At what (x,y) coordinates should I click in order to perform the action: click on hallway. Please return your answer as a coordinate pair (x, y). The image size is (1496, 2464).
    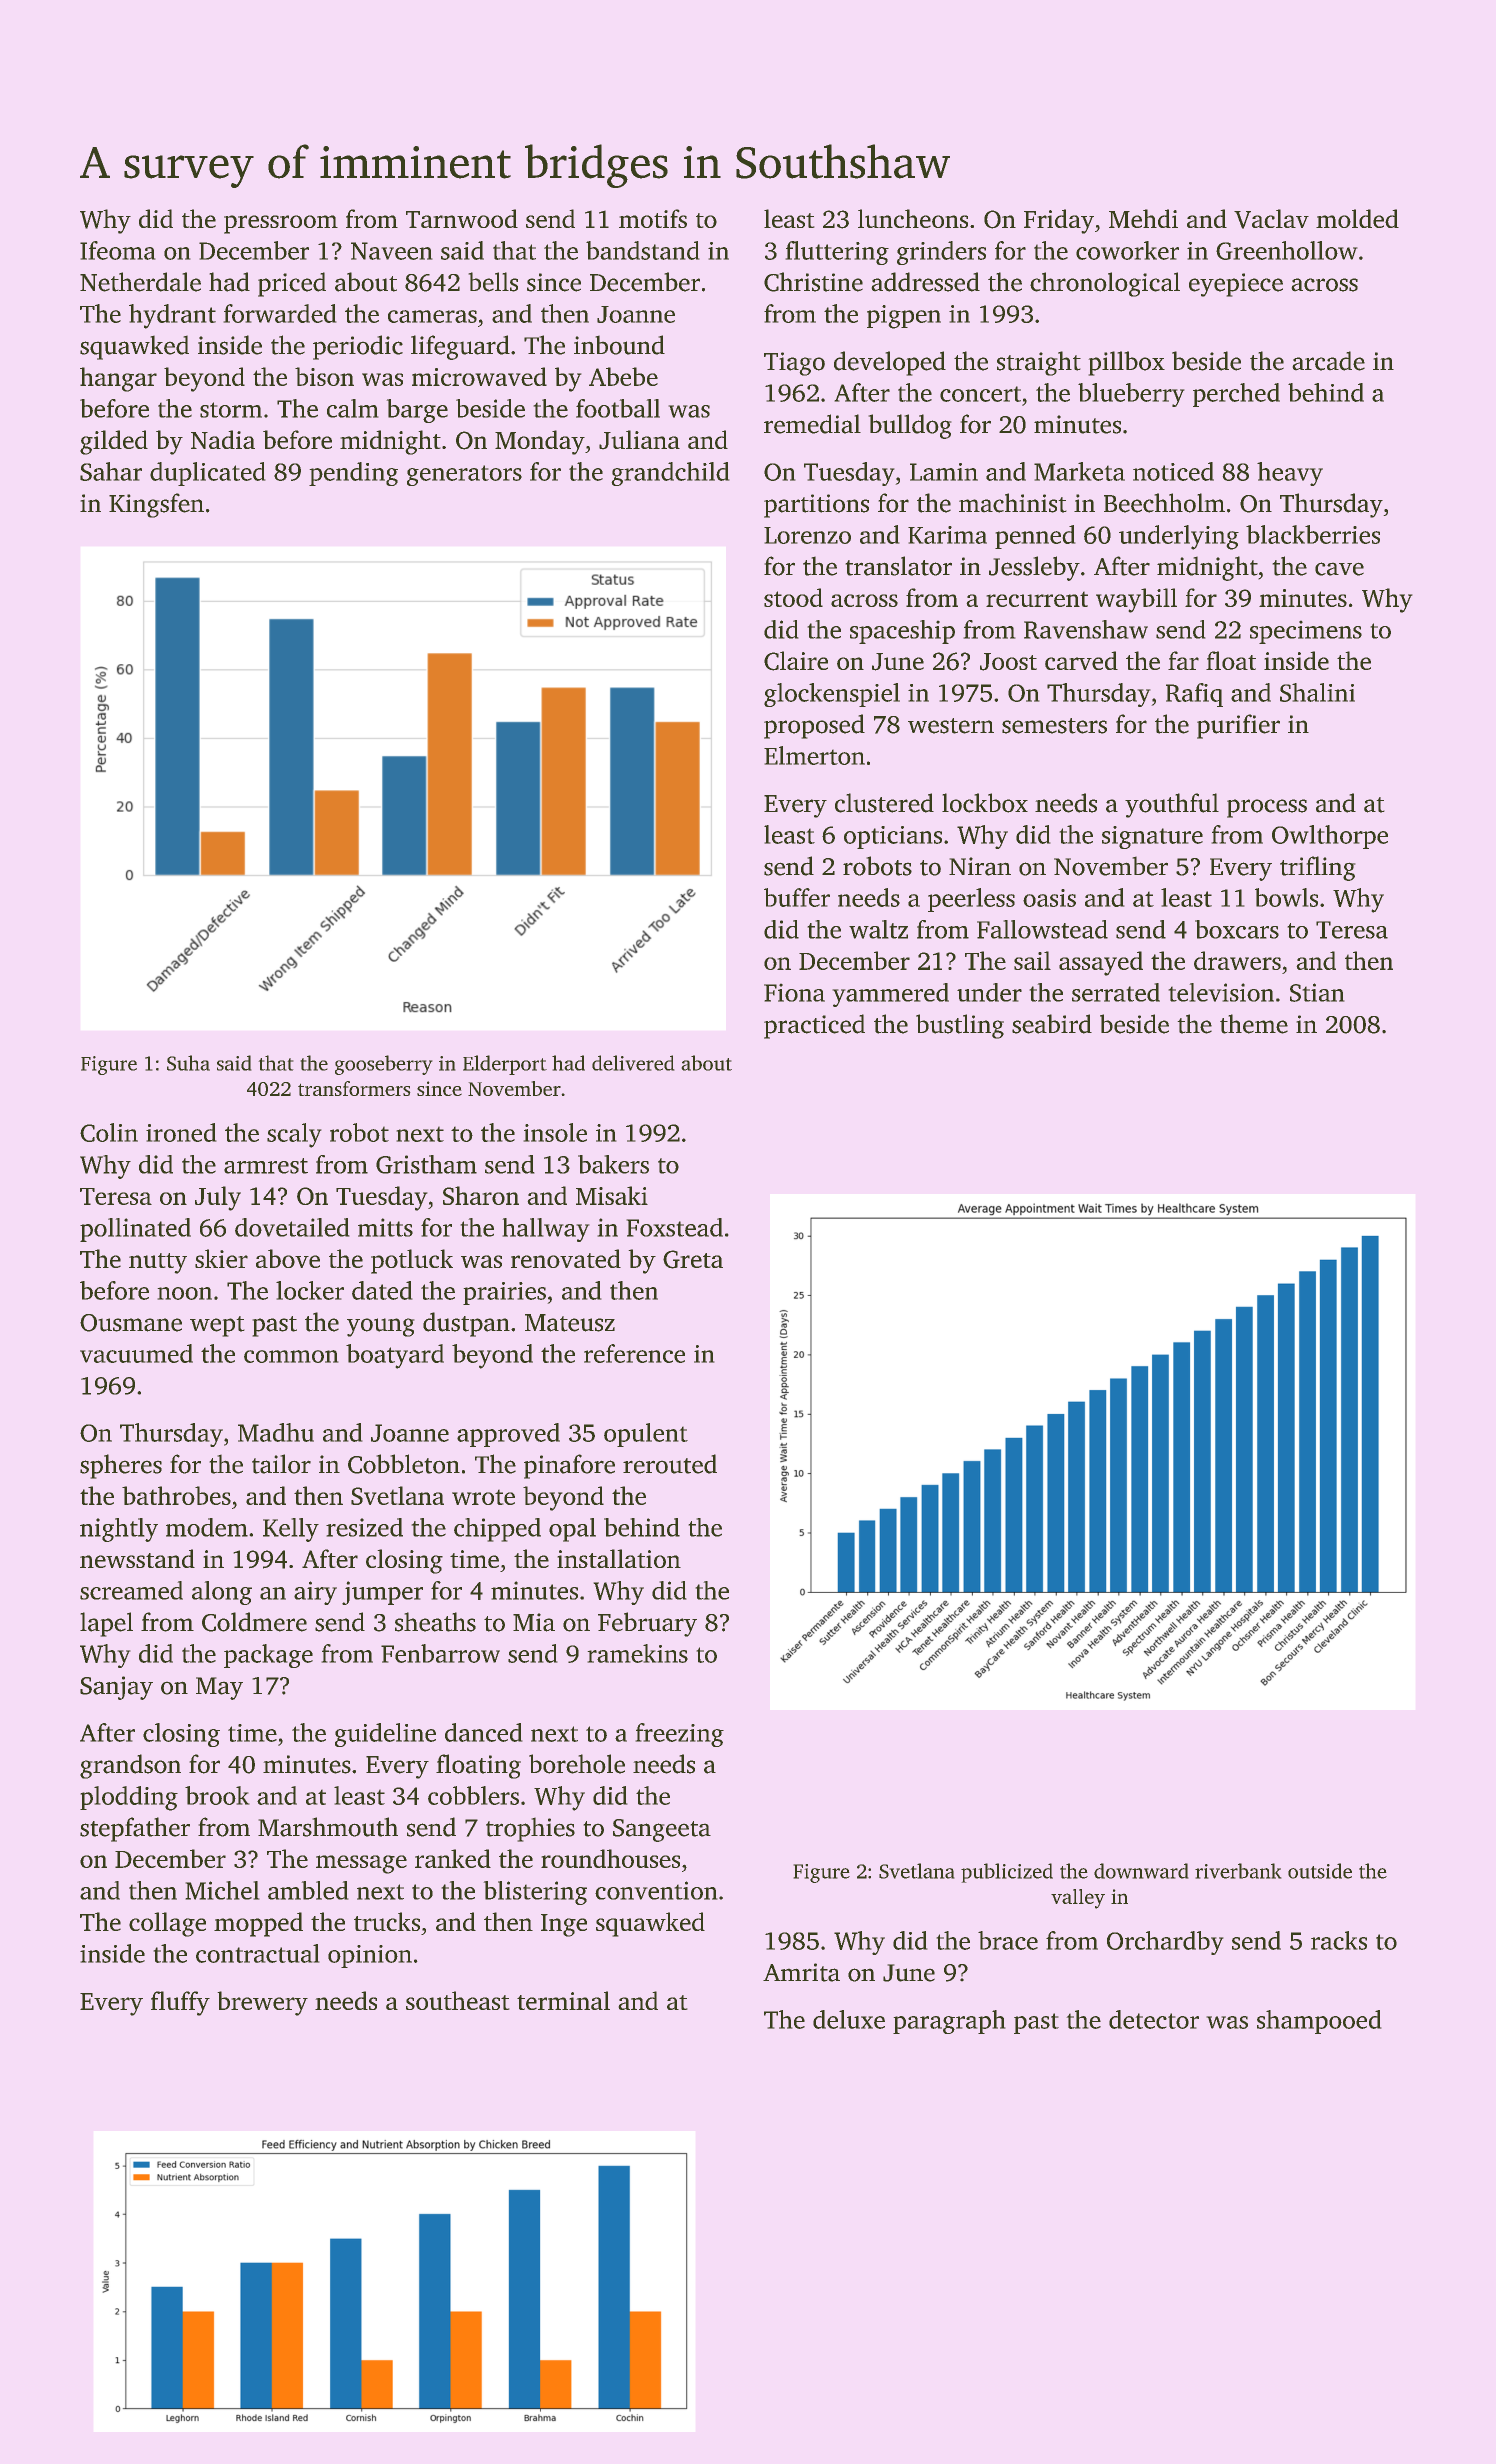
    Looking at the image, I should click on (546, 1230).
